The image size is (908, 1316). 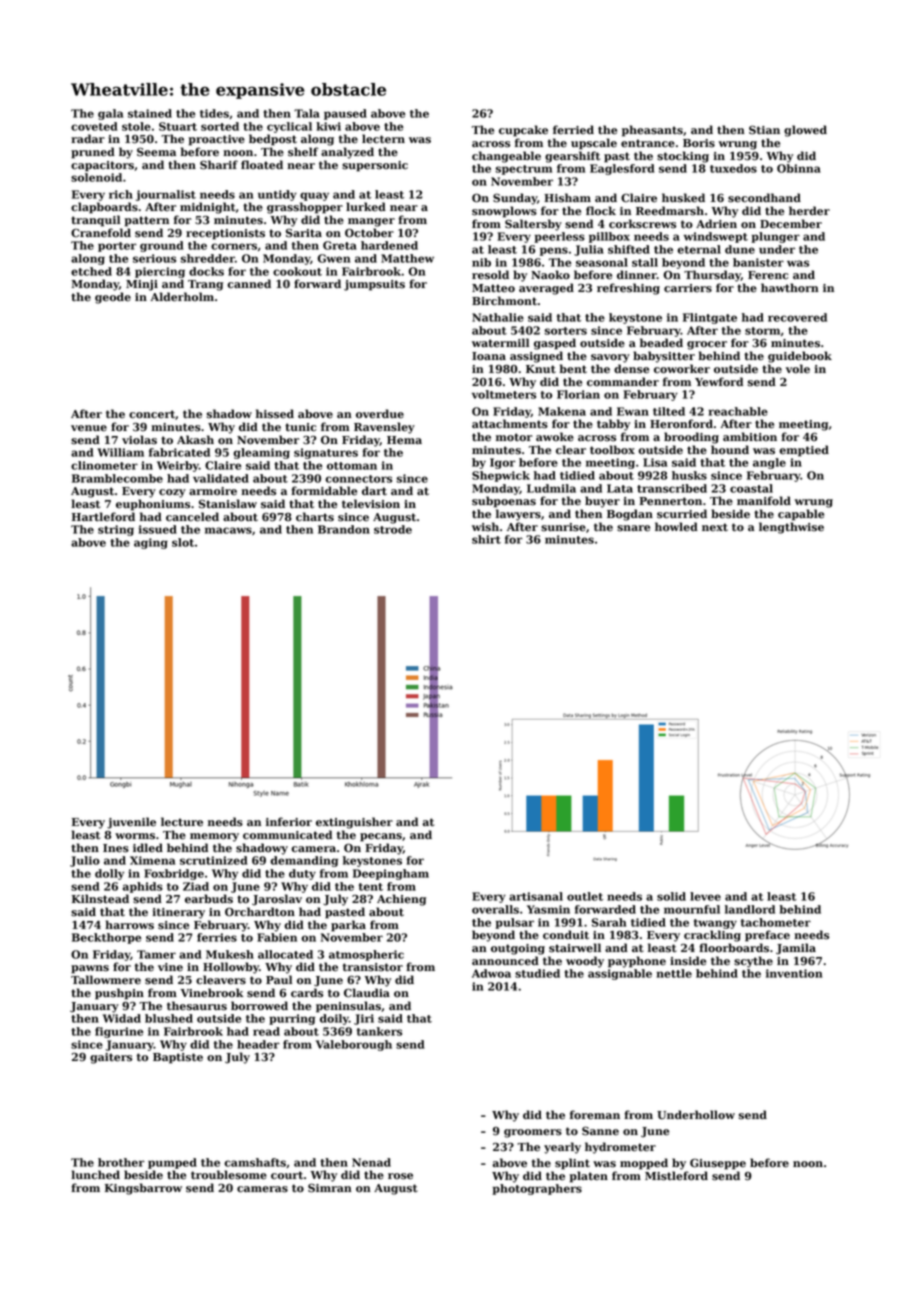 What do you see at coordinates (228, 530) in the screenshot?
I see `macaws` at bounding box center [228, 530].
